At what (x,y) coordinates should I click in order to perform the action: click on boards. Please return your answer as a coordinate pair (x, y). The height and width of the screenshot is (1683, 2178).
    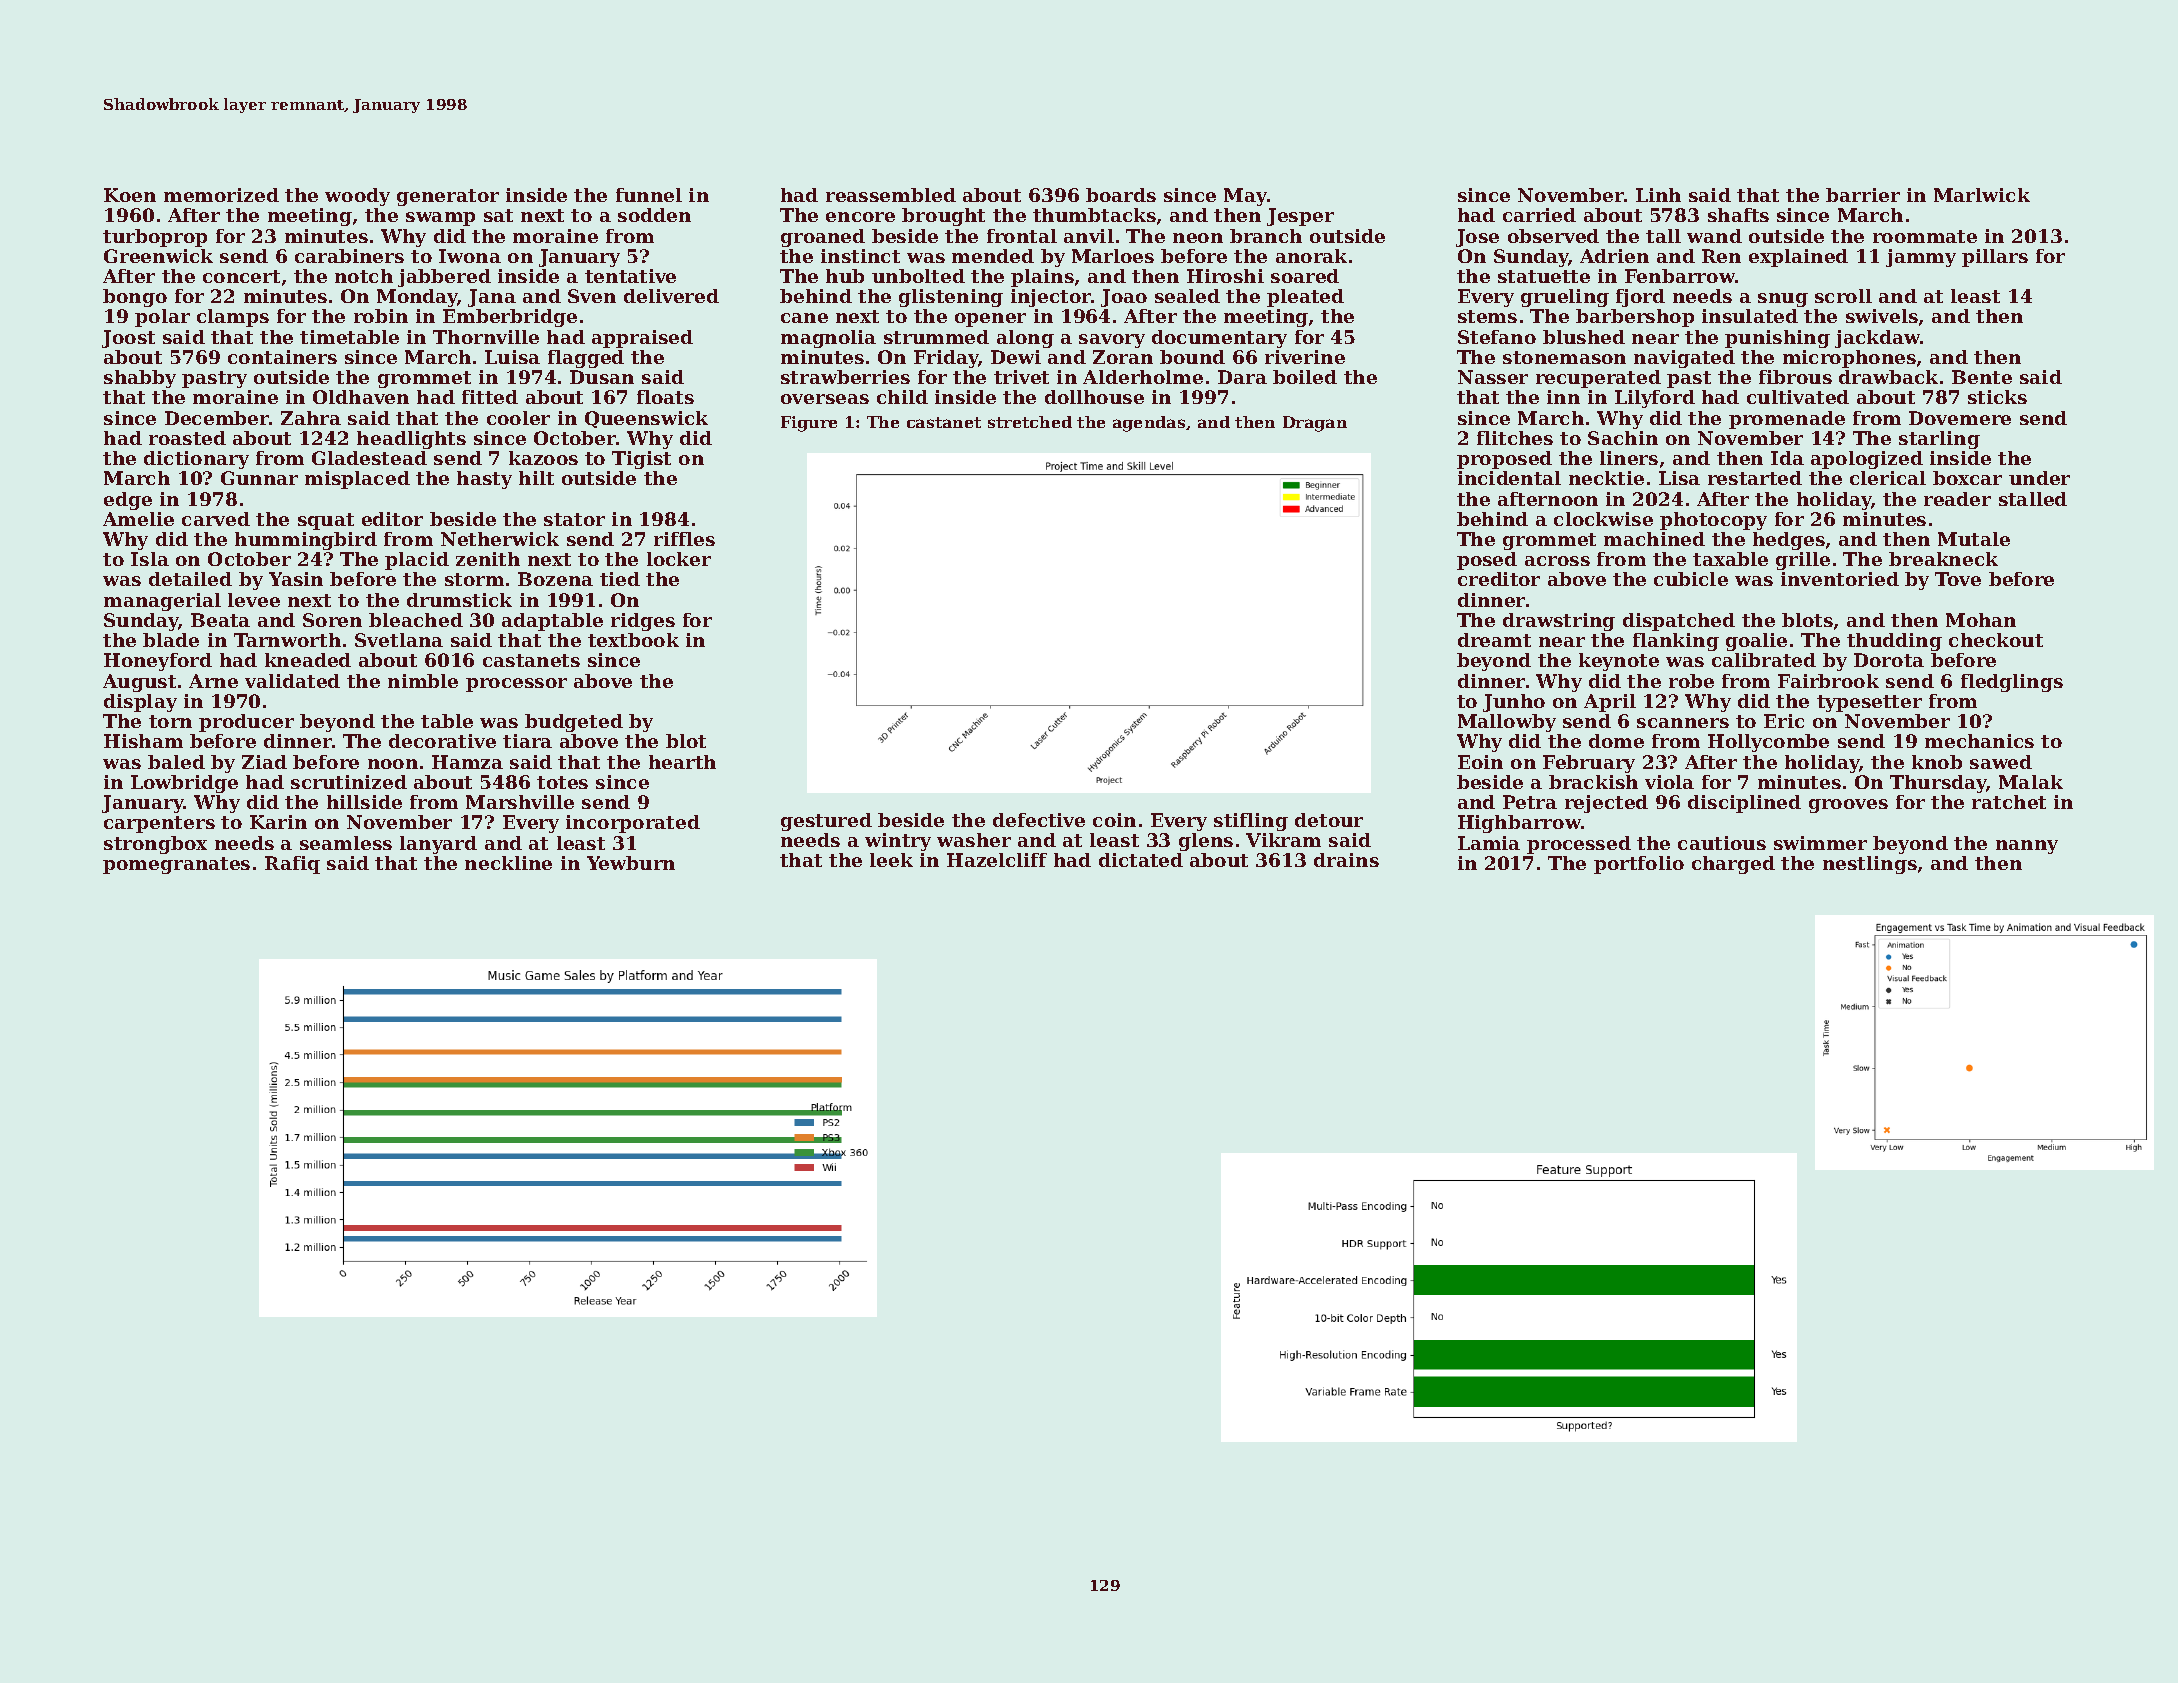
    Looking at the image, I should click on (1121, 195).
